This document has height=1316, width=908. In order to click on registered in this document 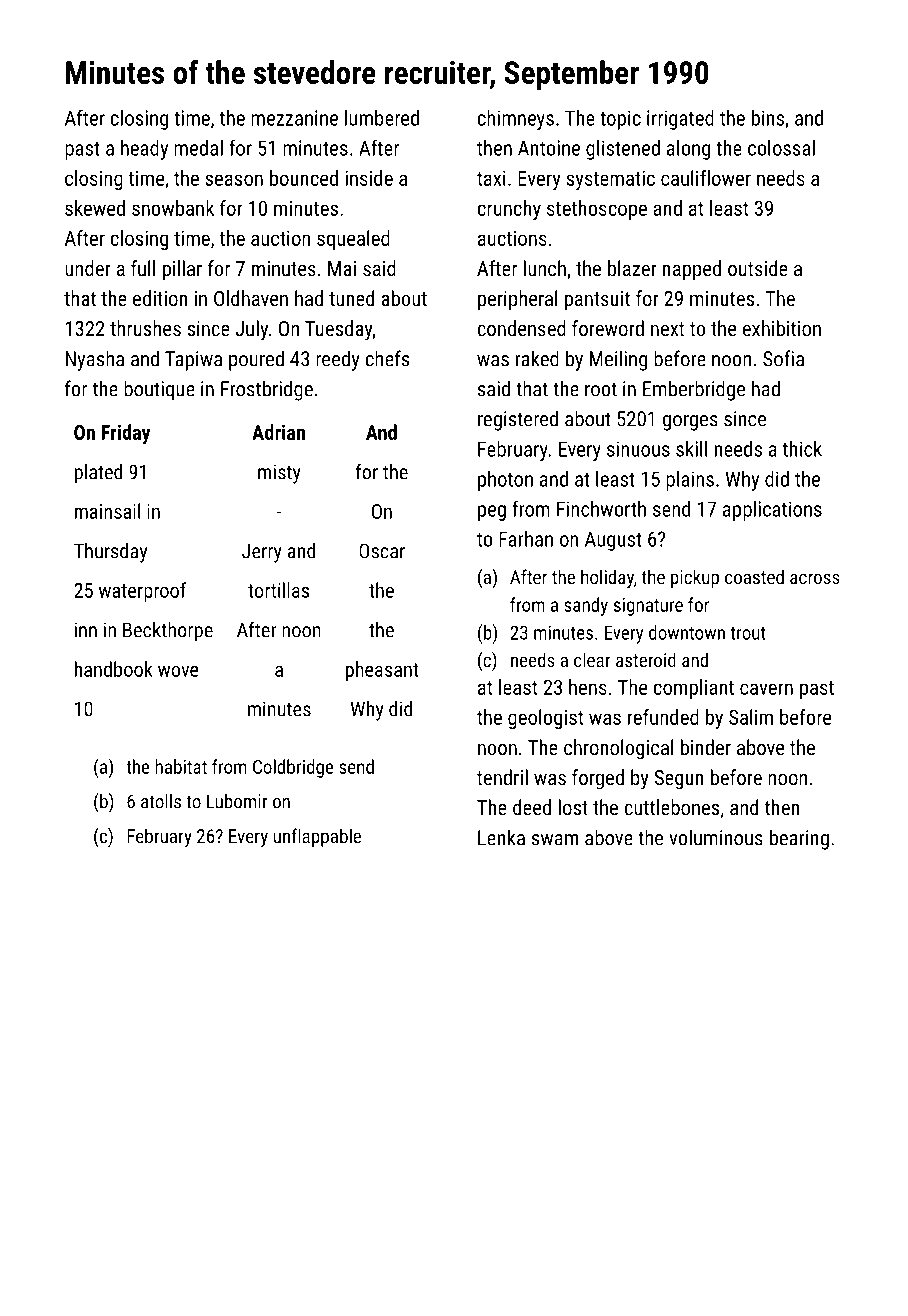, I will do `click(518, 420)`.
